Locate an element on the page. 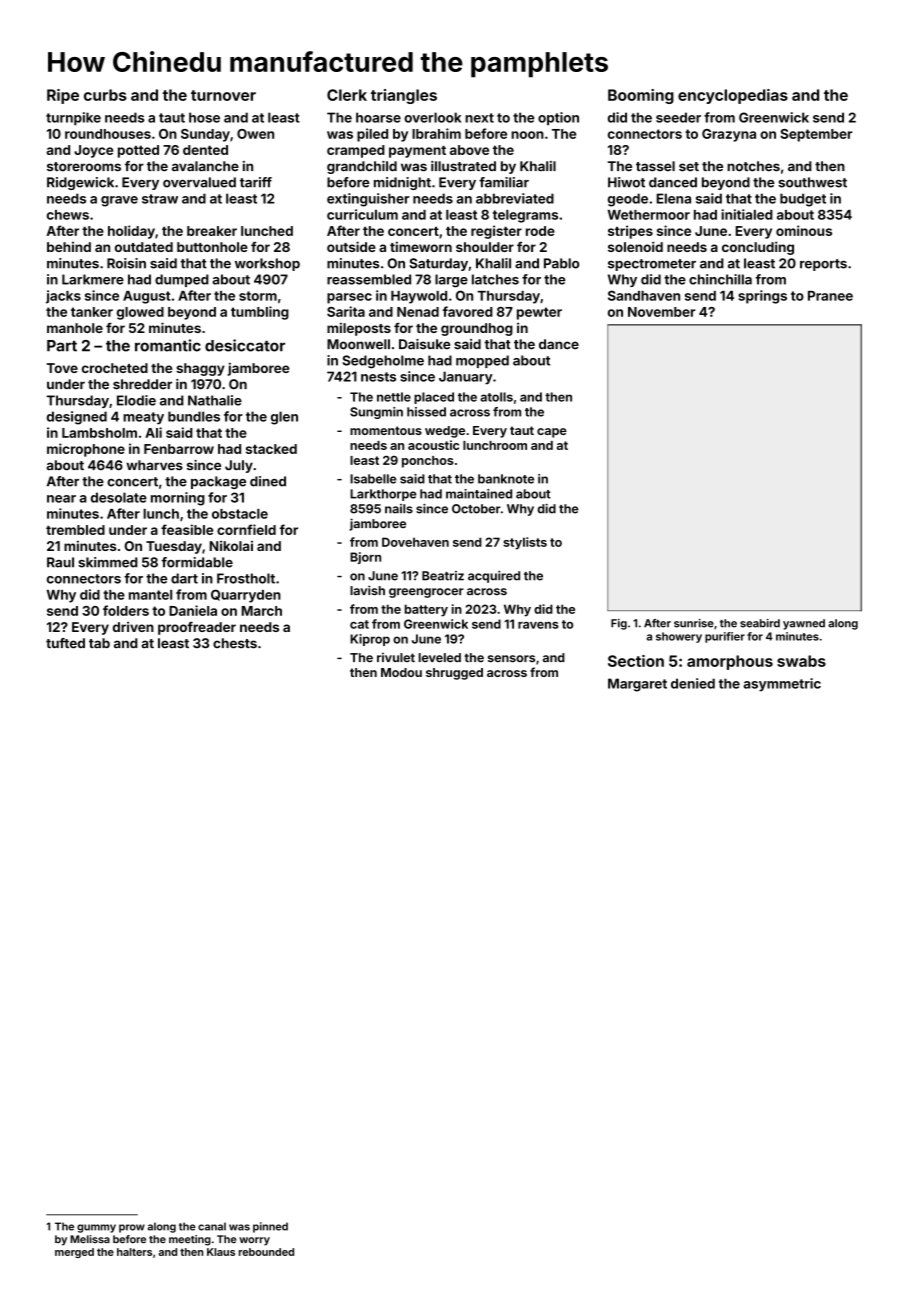 Image resolution: width=908 pixels, height=1316 pixels. curbs is located at coordinates (105, 95).
